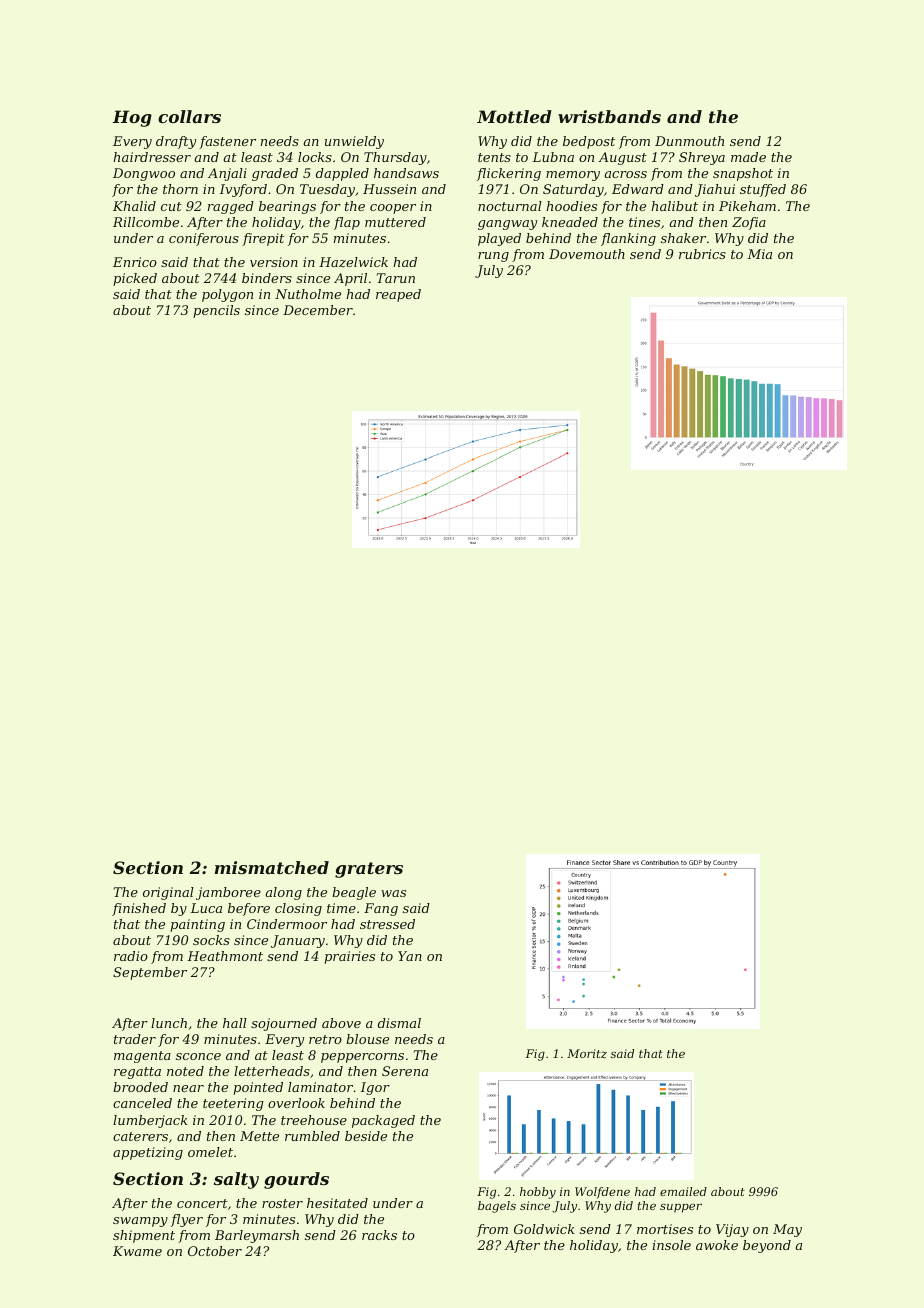 This image has height=1308, width=924. Describe the element at coordinates (272, 867) in the image. I see `mismatched` at that location.
